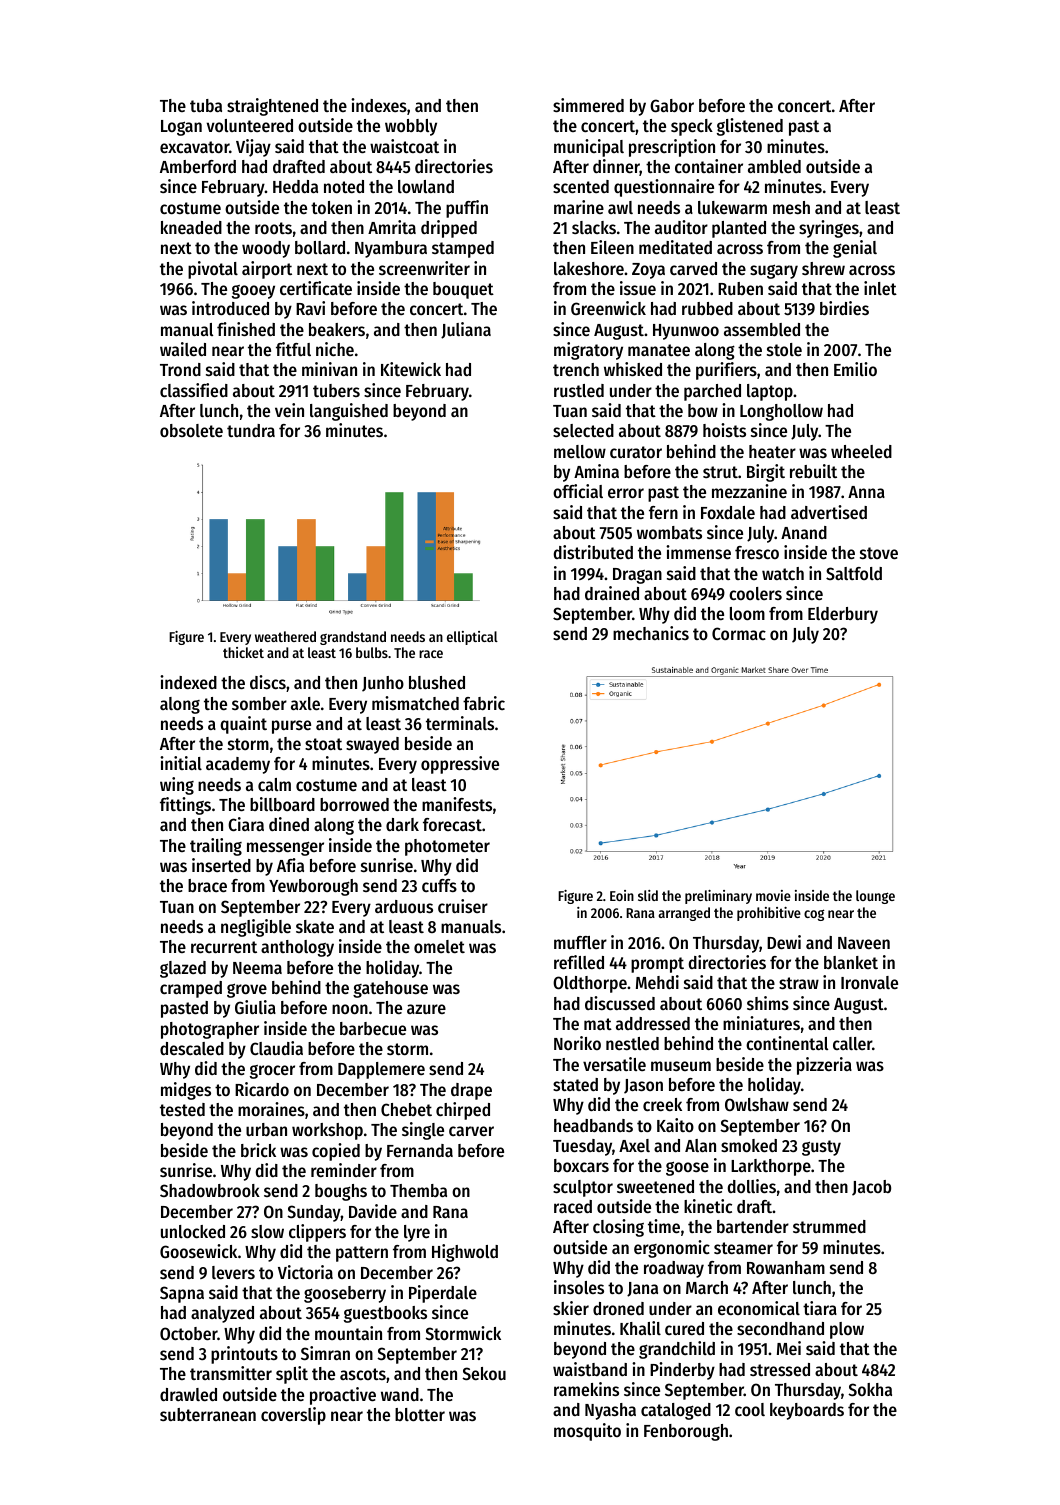 The image size is (1060, 1505). I want to click on Elderbury, so click(843, 615).
